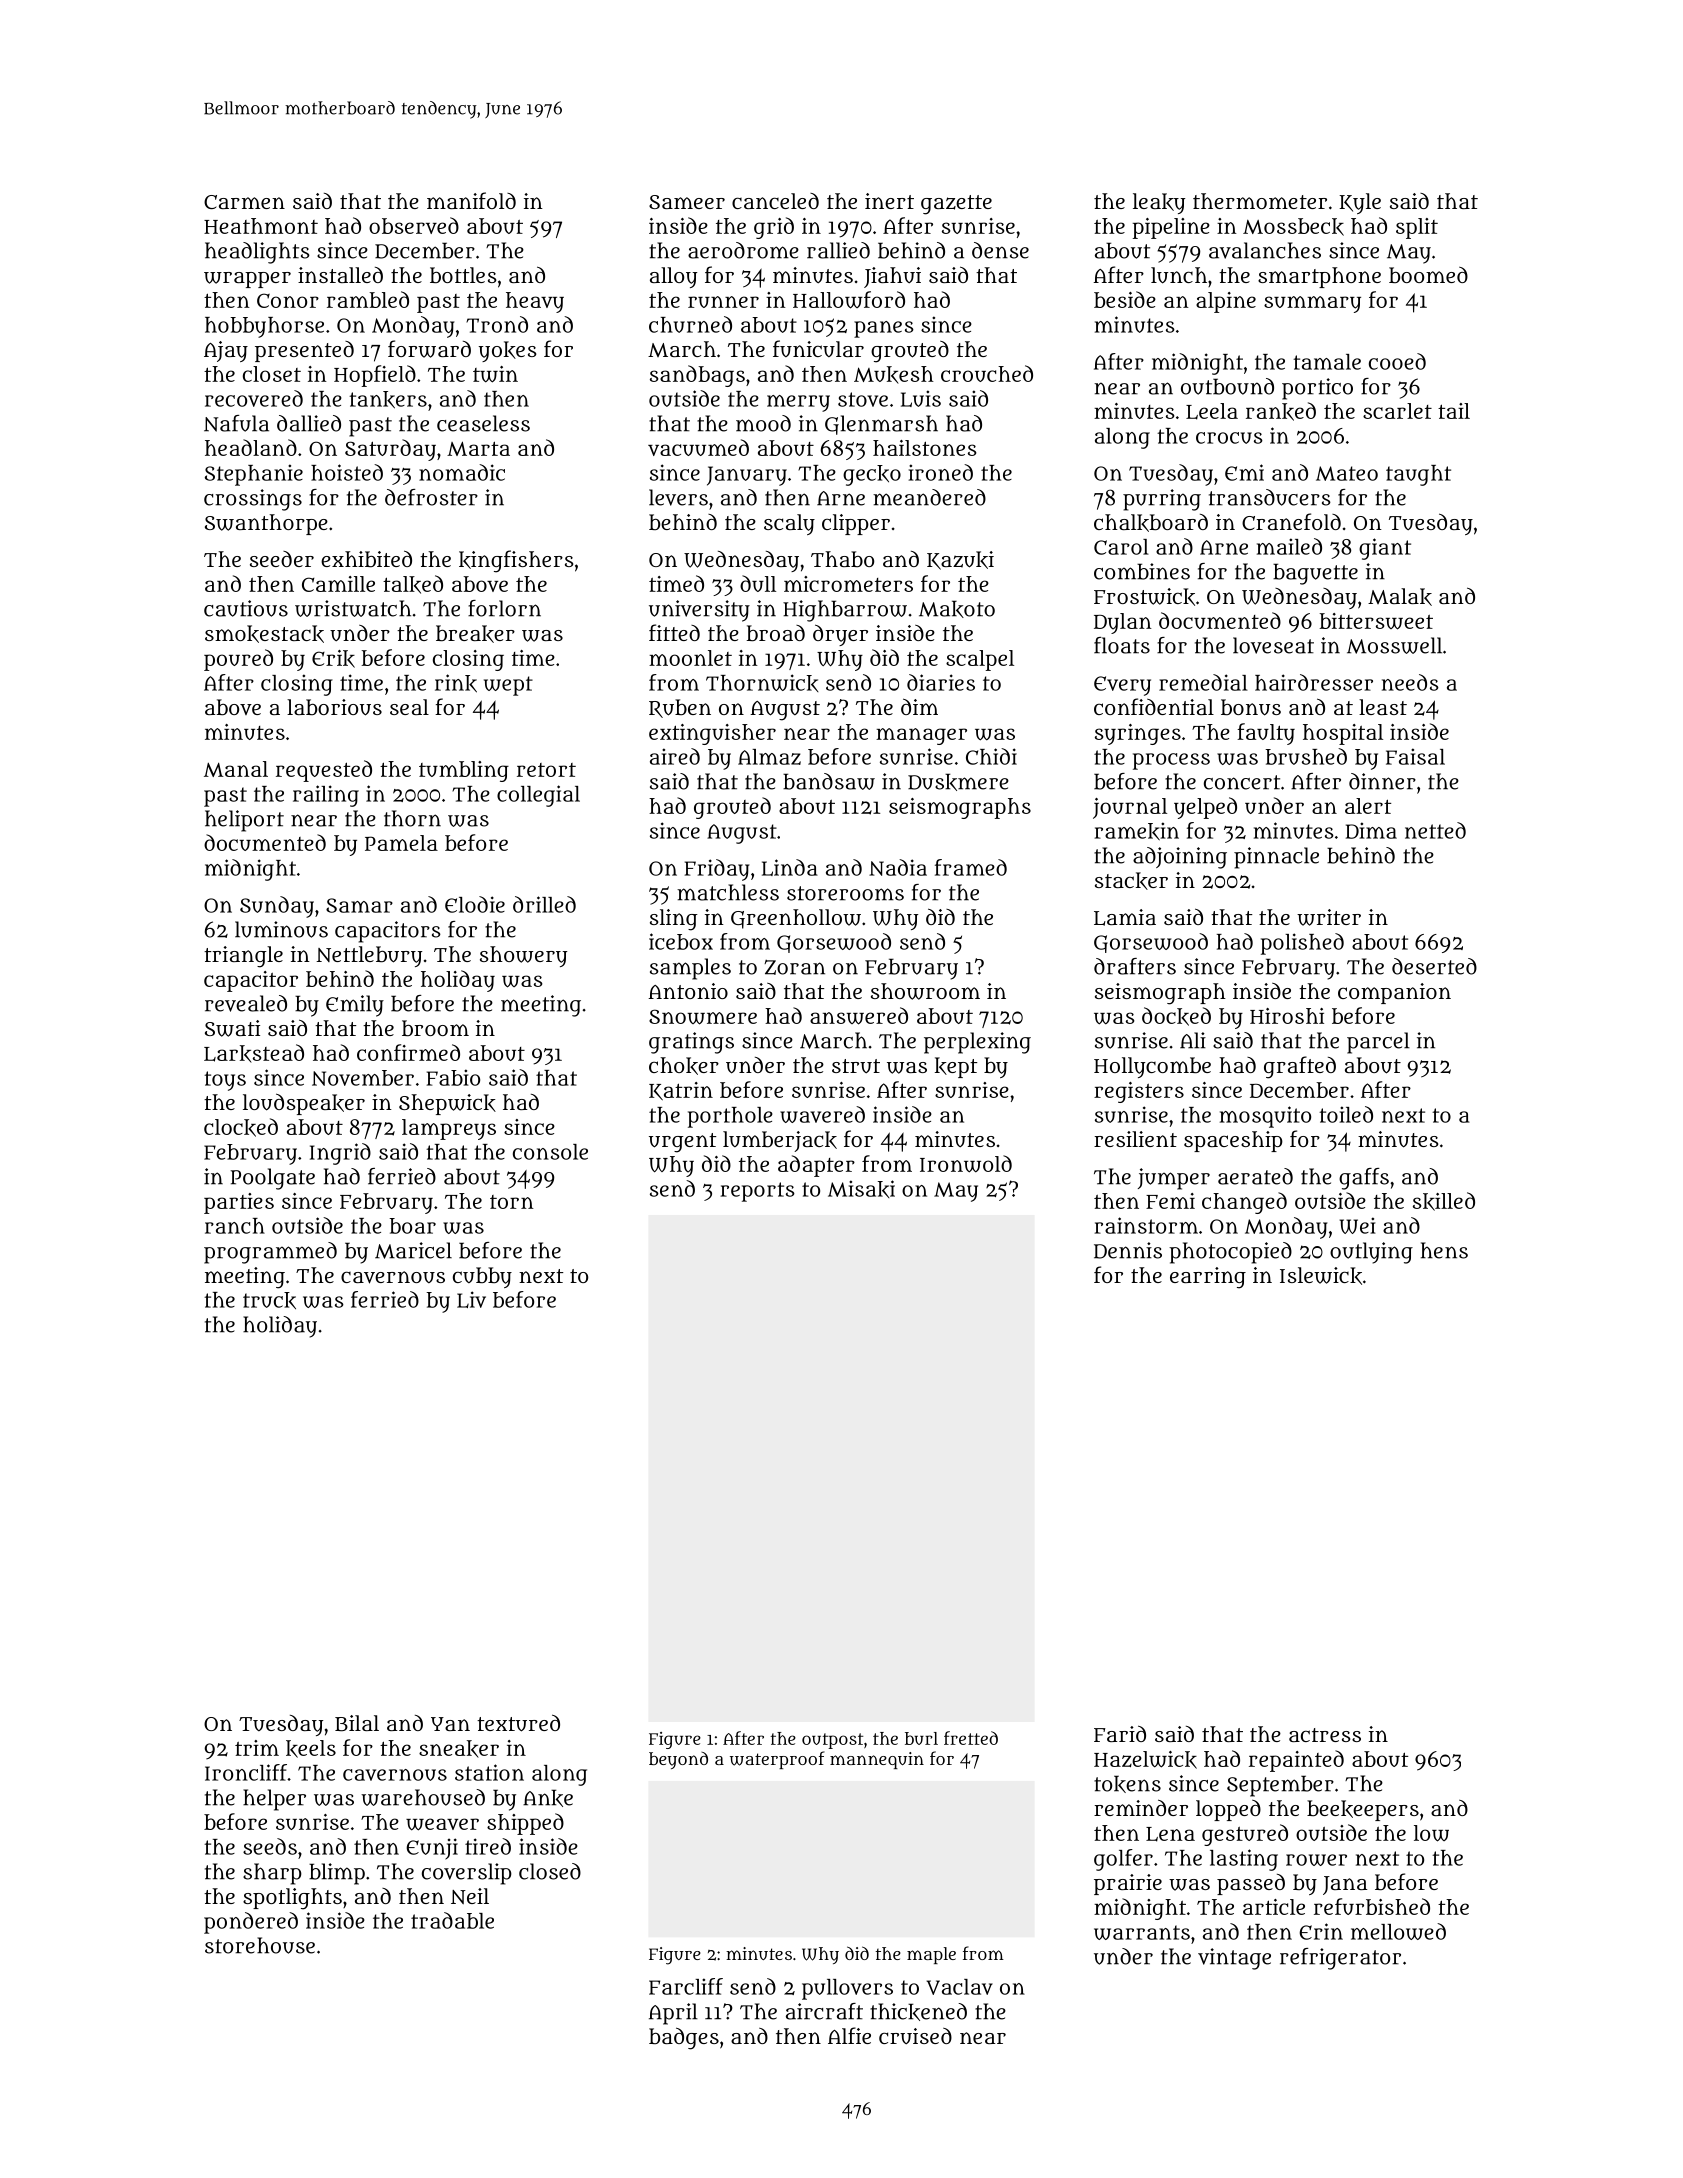  What do you see at coordinates (673, 2014) in the screenshot?
I see `April` at bounding box center [673, 2014].
